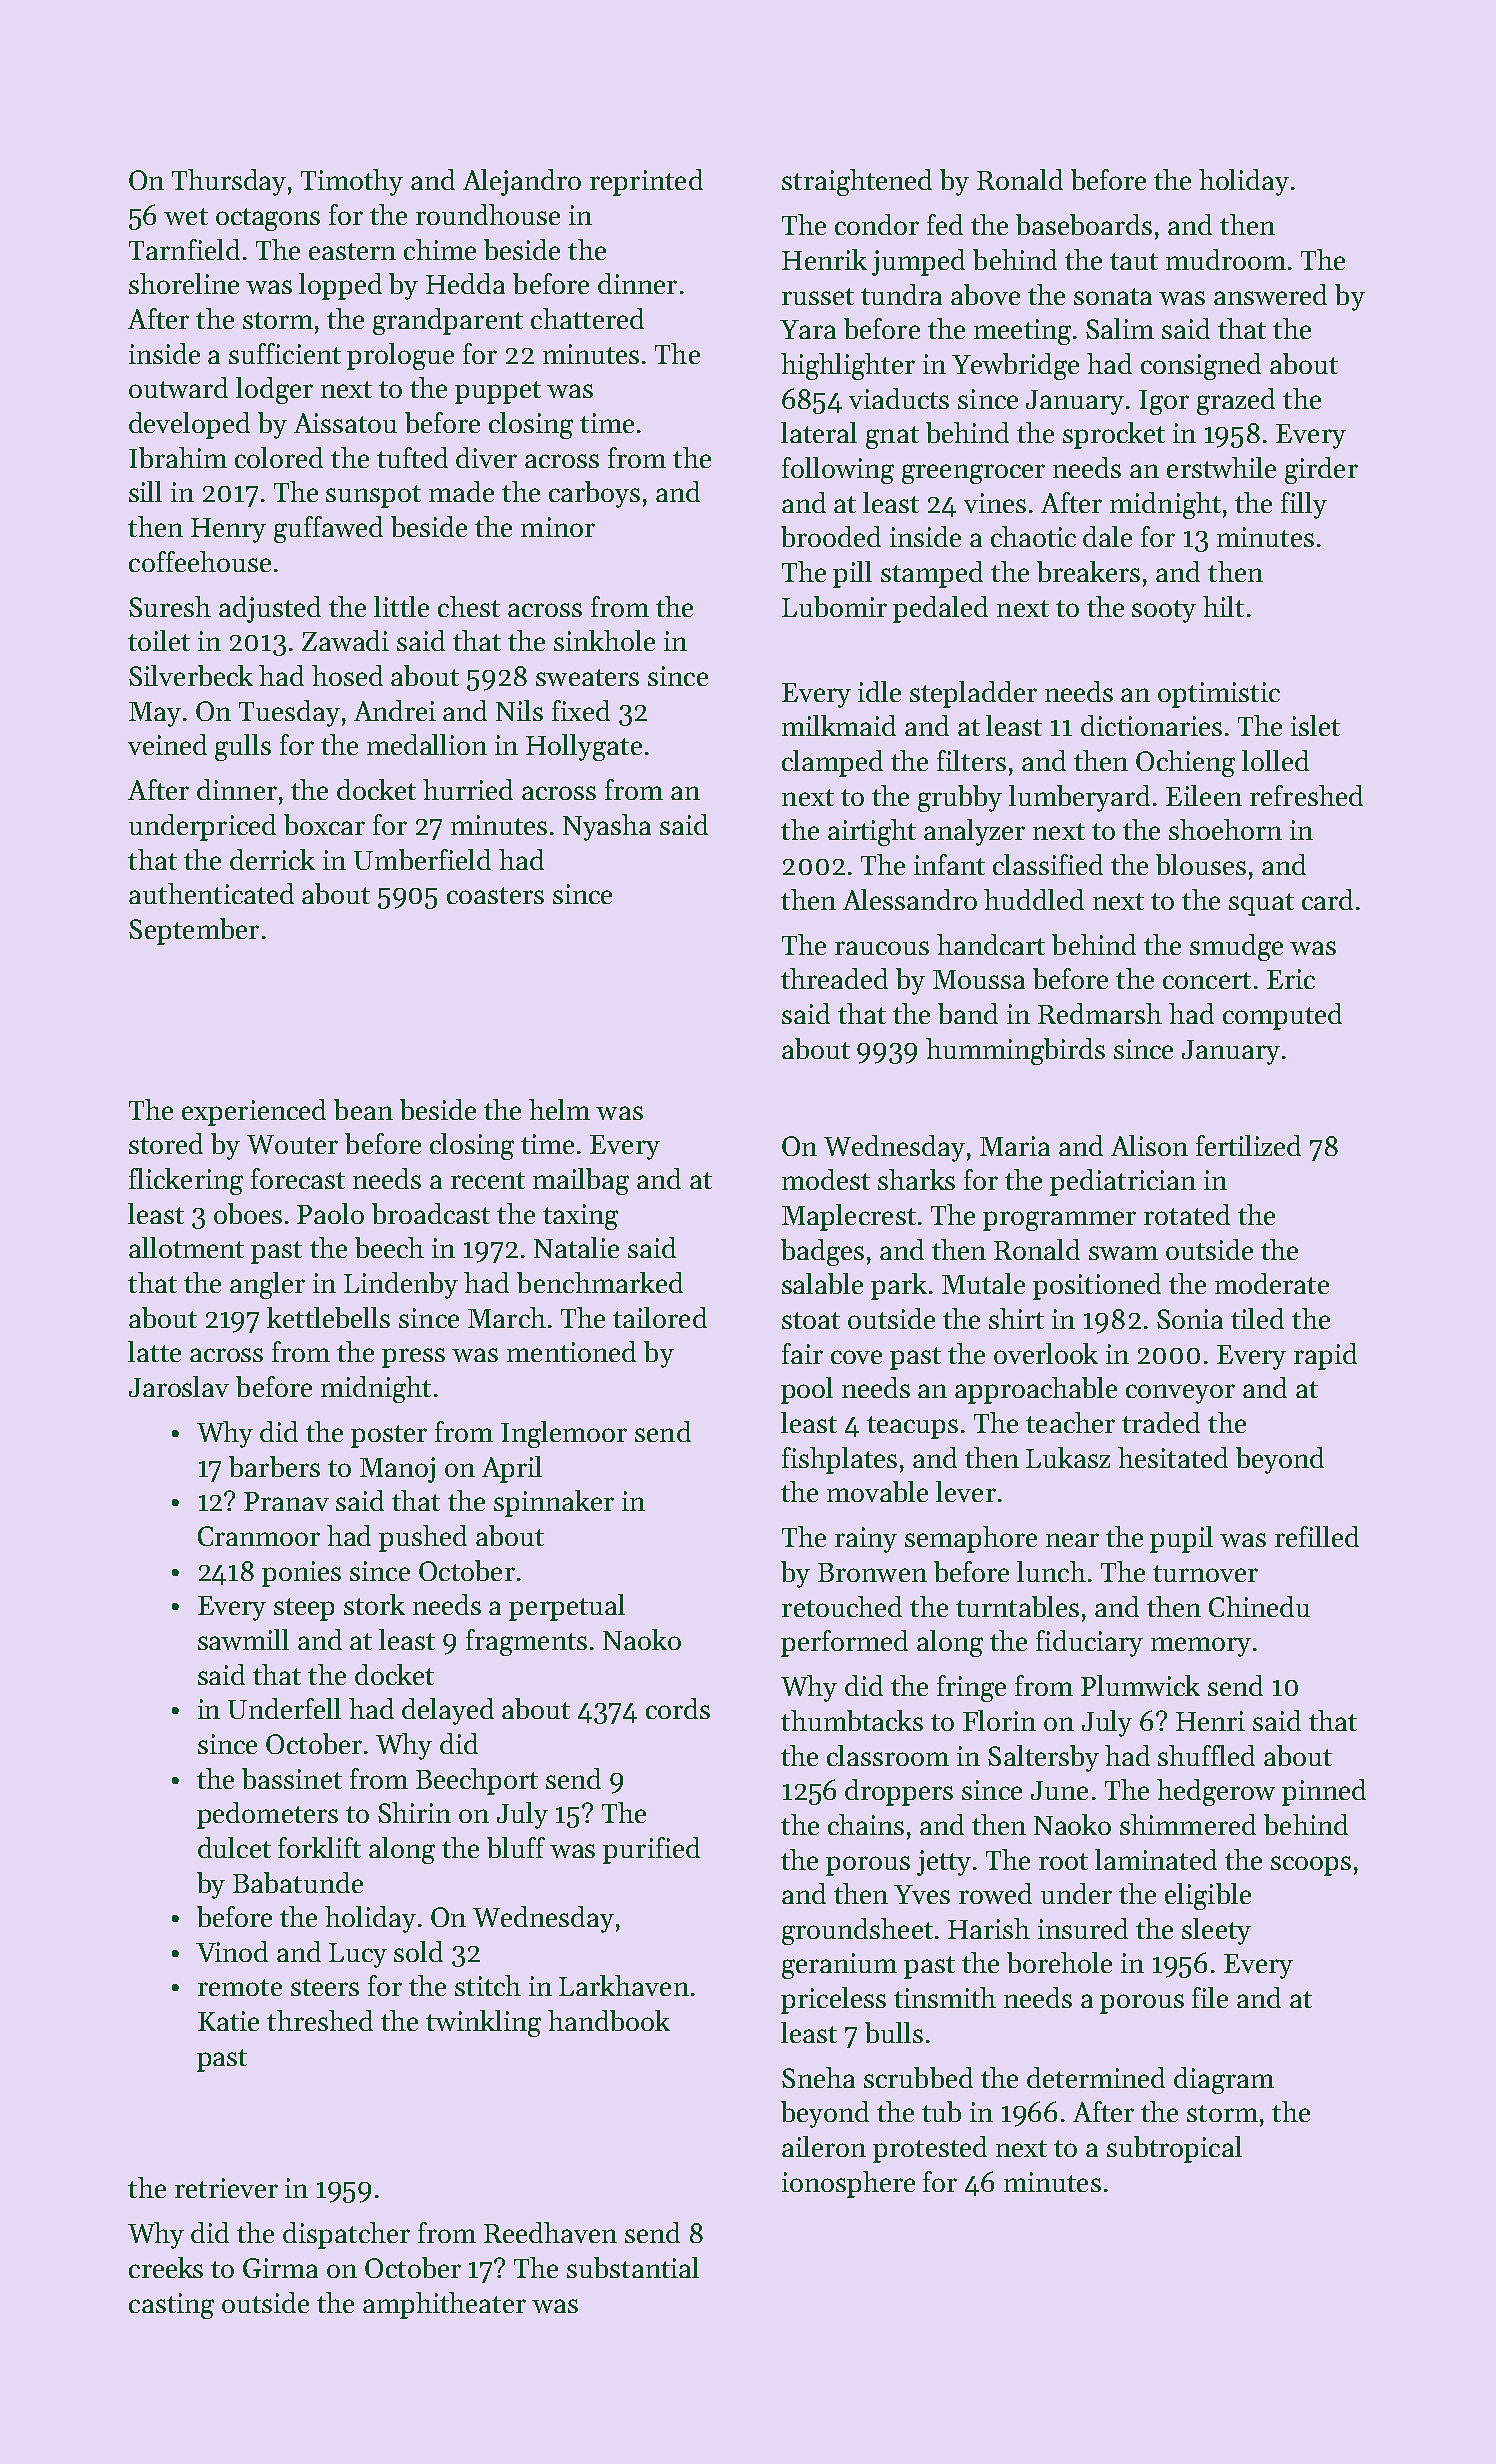 The width and height of the page is (1496, 2464). I want to click on answered, so click(1270, 294).
